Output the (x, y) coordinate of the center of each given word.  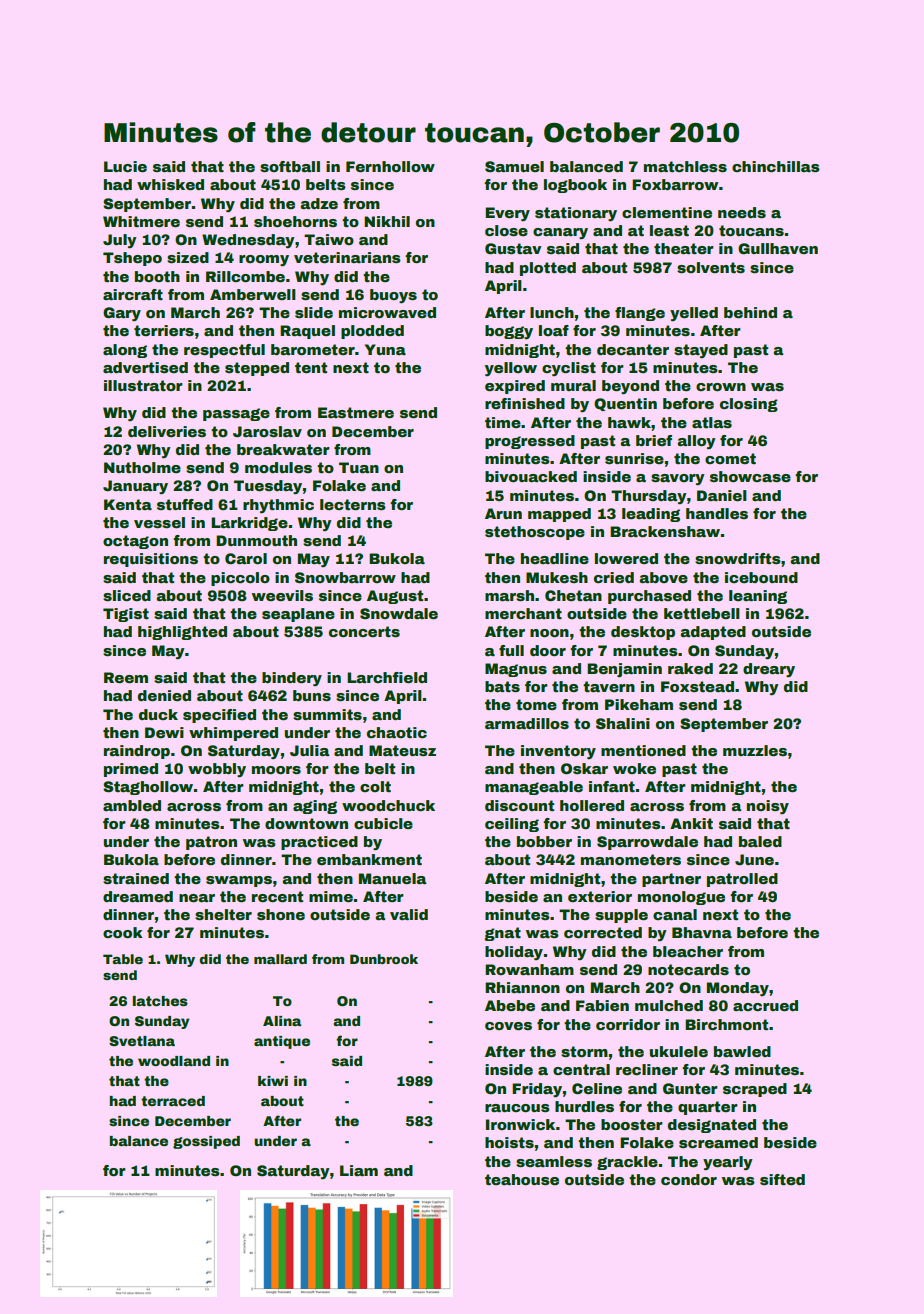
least (669, 230)
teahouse (522, 1179)
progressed (530, 442)
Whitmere (141, 221)
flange (640, 314)
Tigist (126, 615)
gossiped (206, 1142)
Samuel (514, 166)
